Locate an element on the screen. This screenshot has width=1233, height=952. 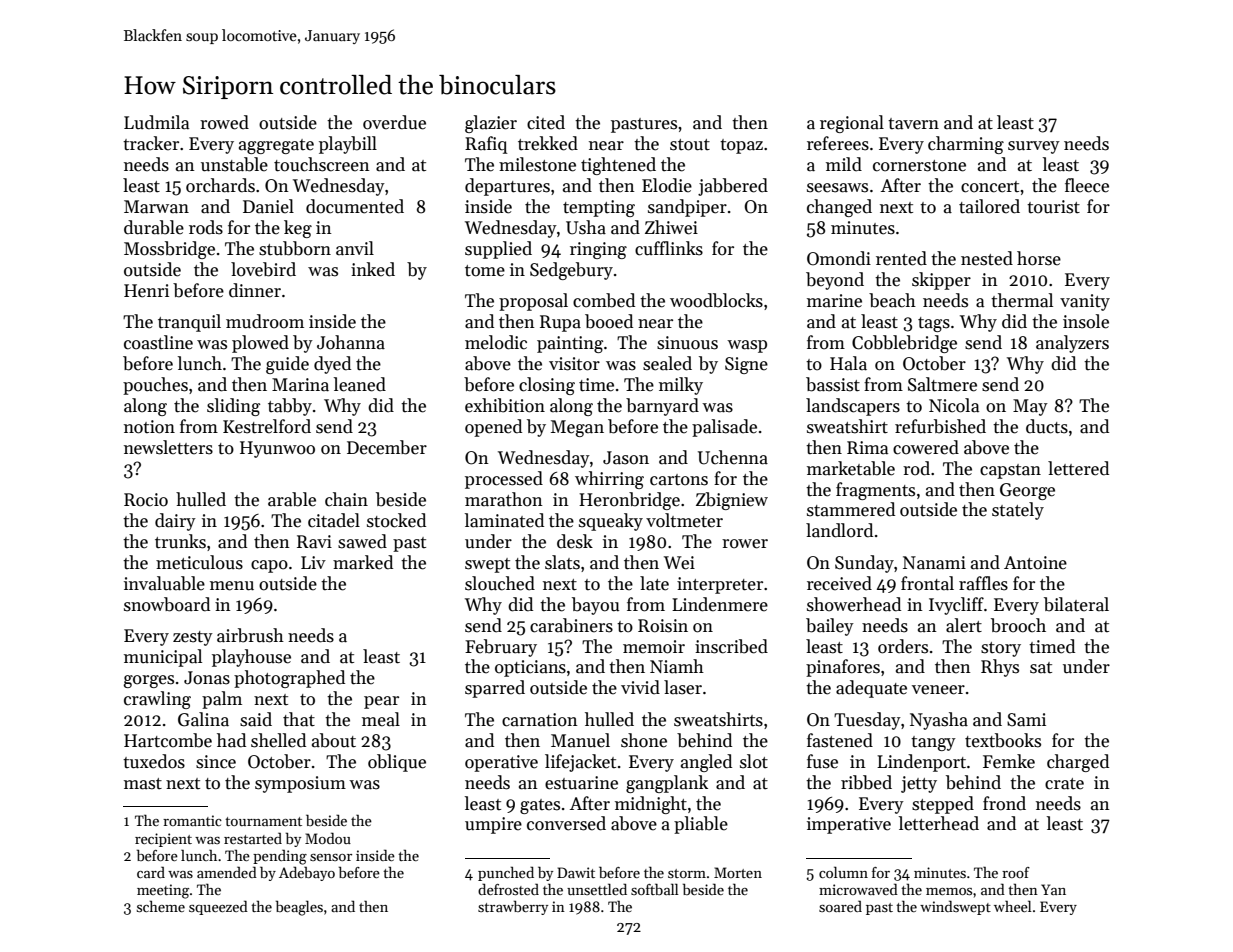
lifejacket is located at coordinates (580, 763).
